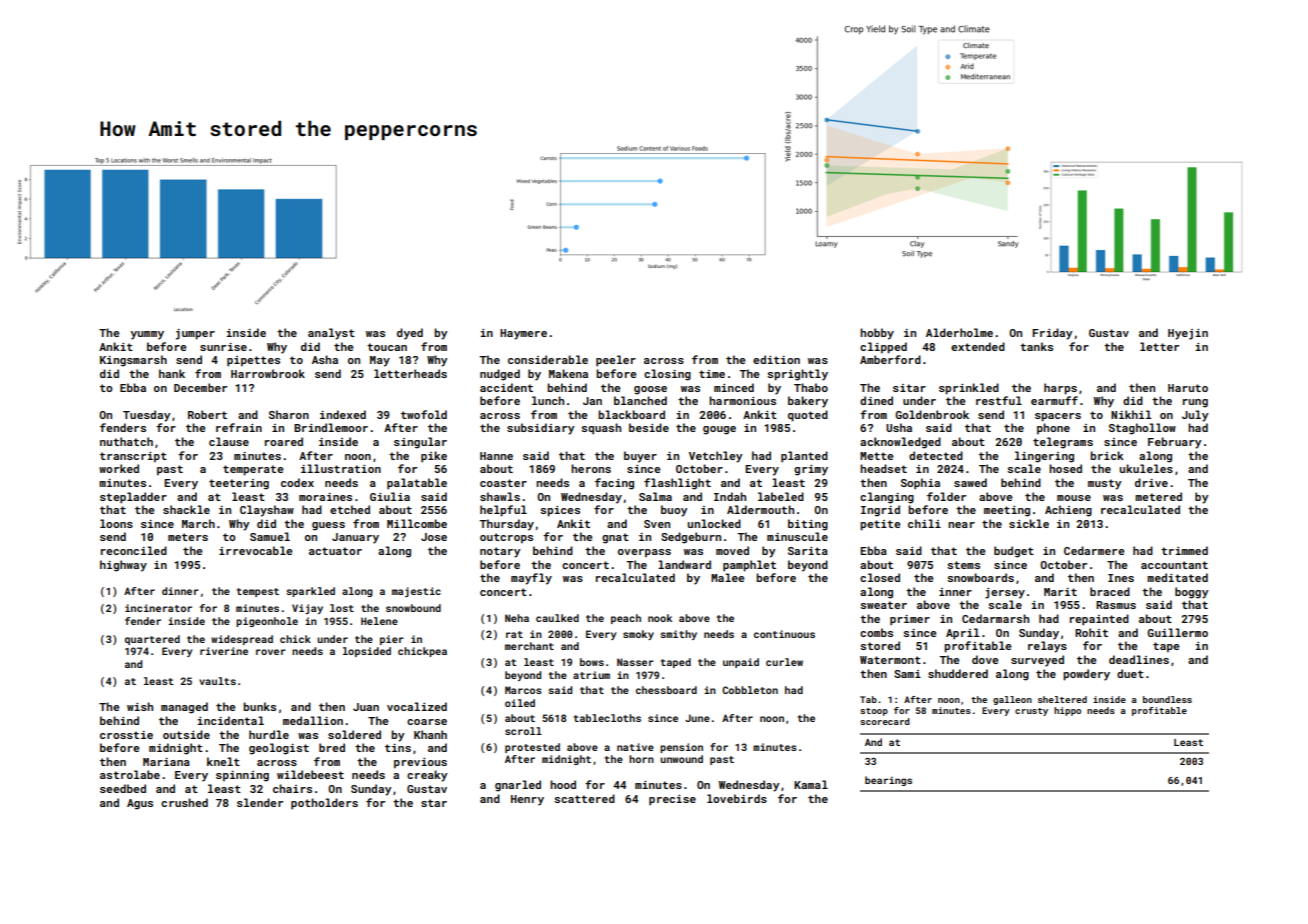 The height and width of the page is (924, 1308). I want to click on sweater, so click(883, 605).
